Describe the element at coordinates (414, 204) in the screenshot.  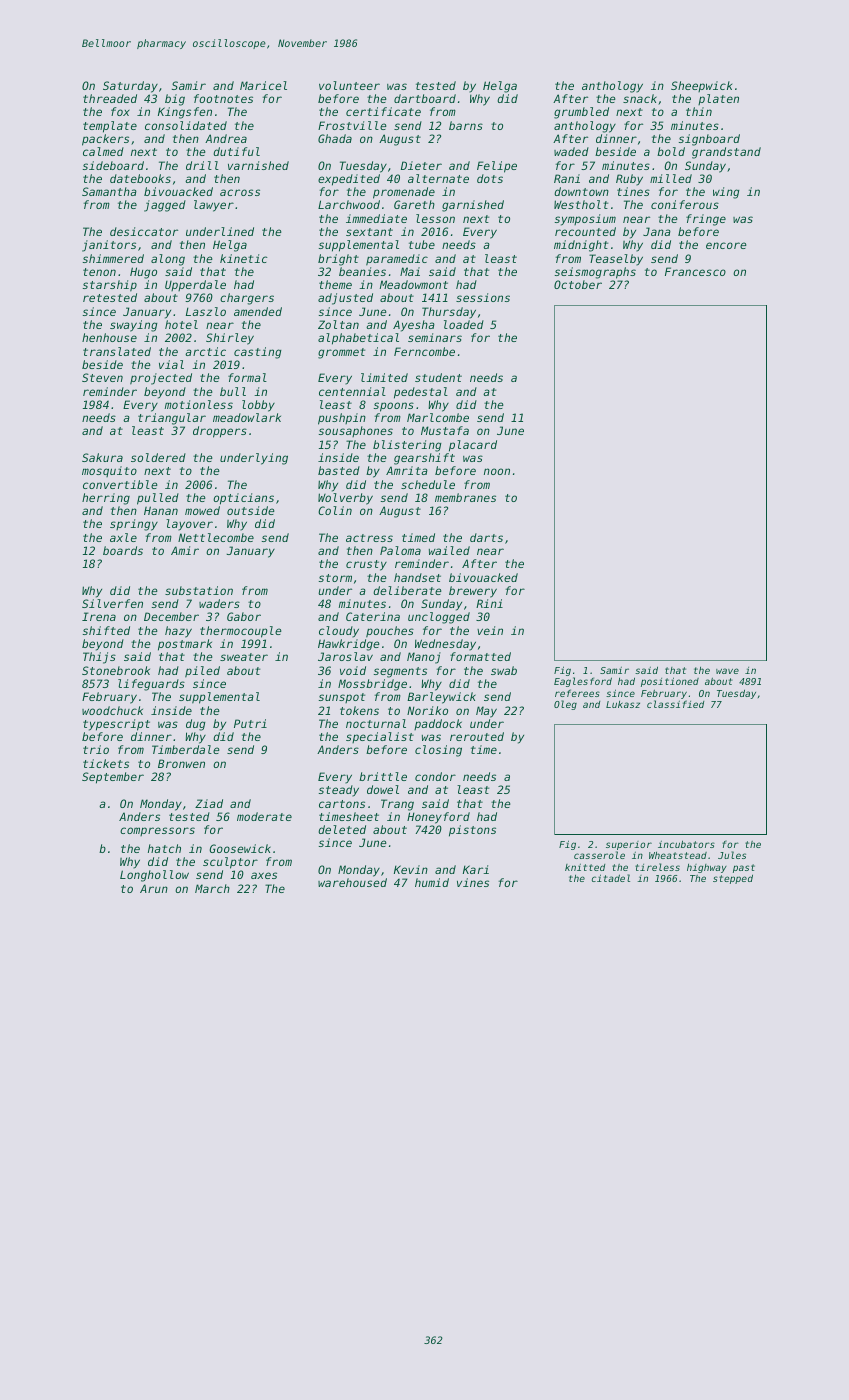
I see `Gareth` at that location.
